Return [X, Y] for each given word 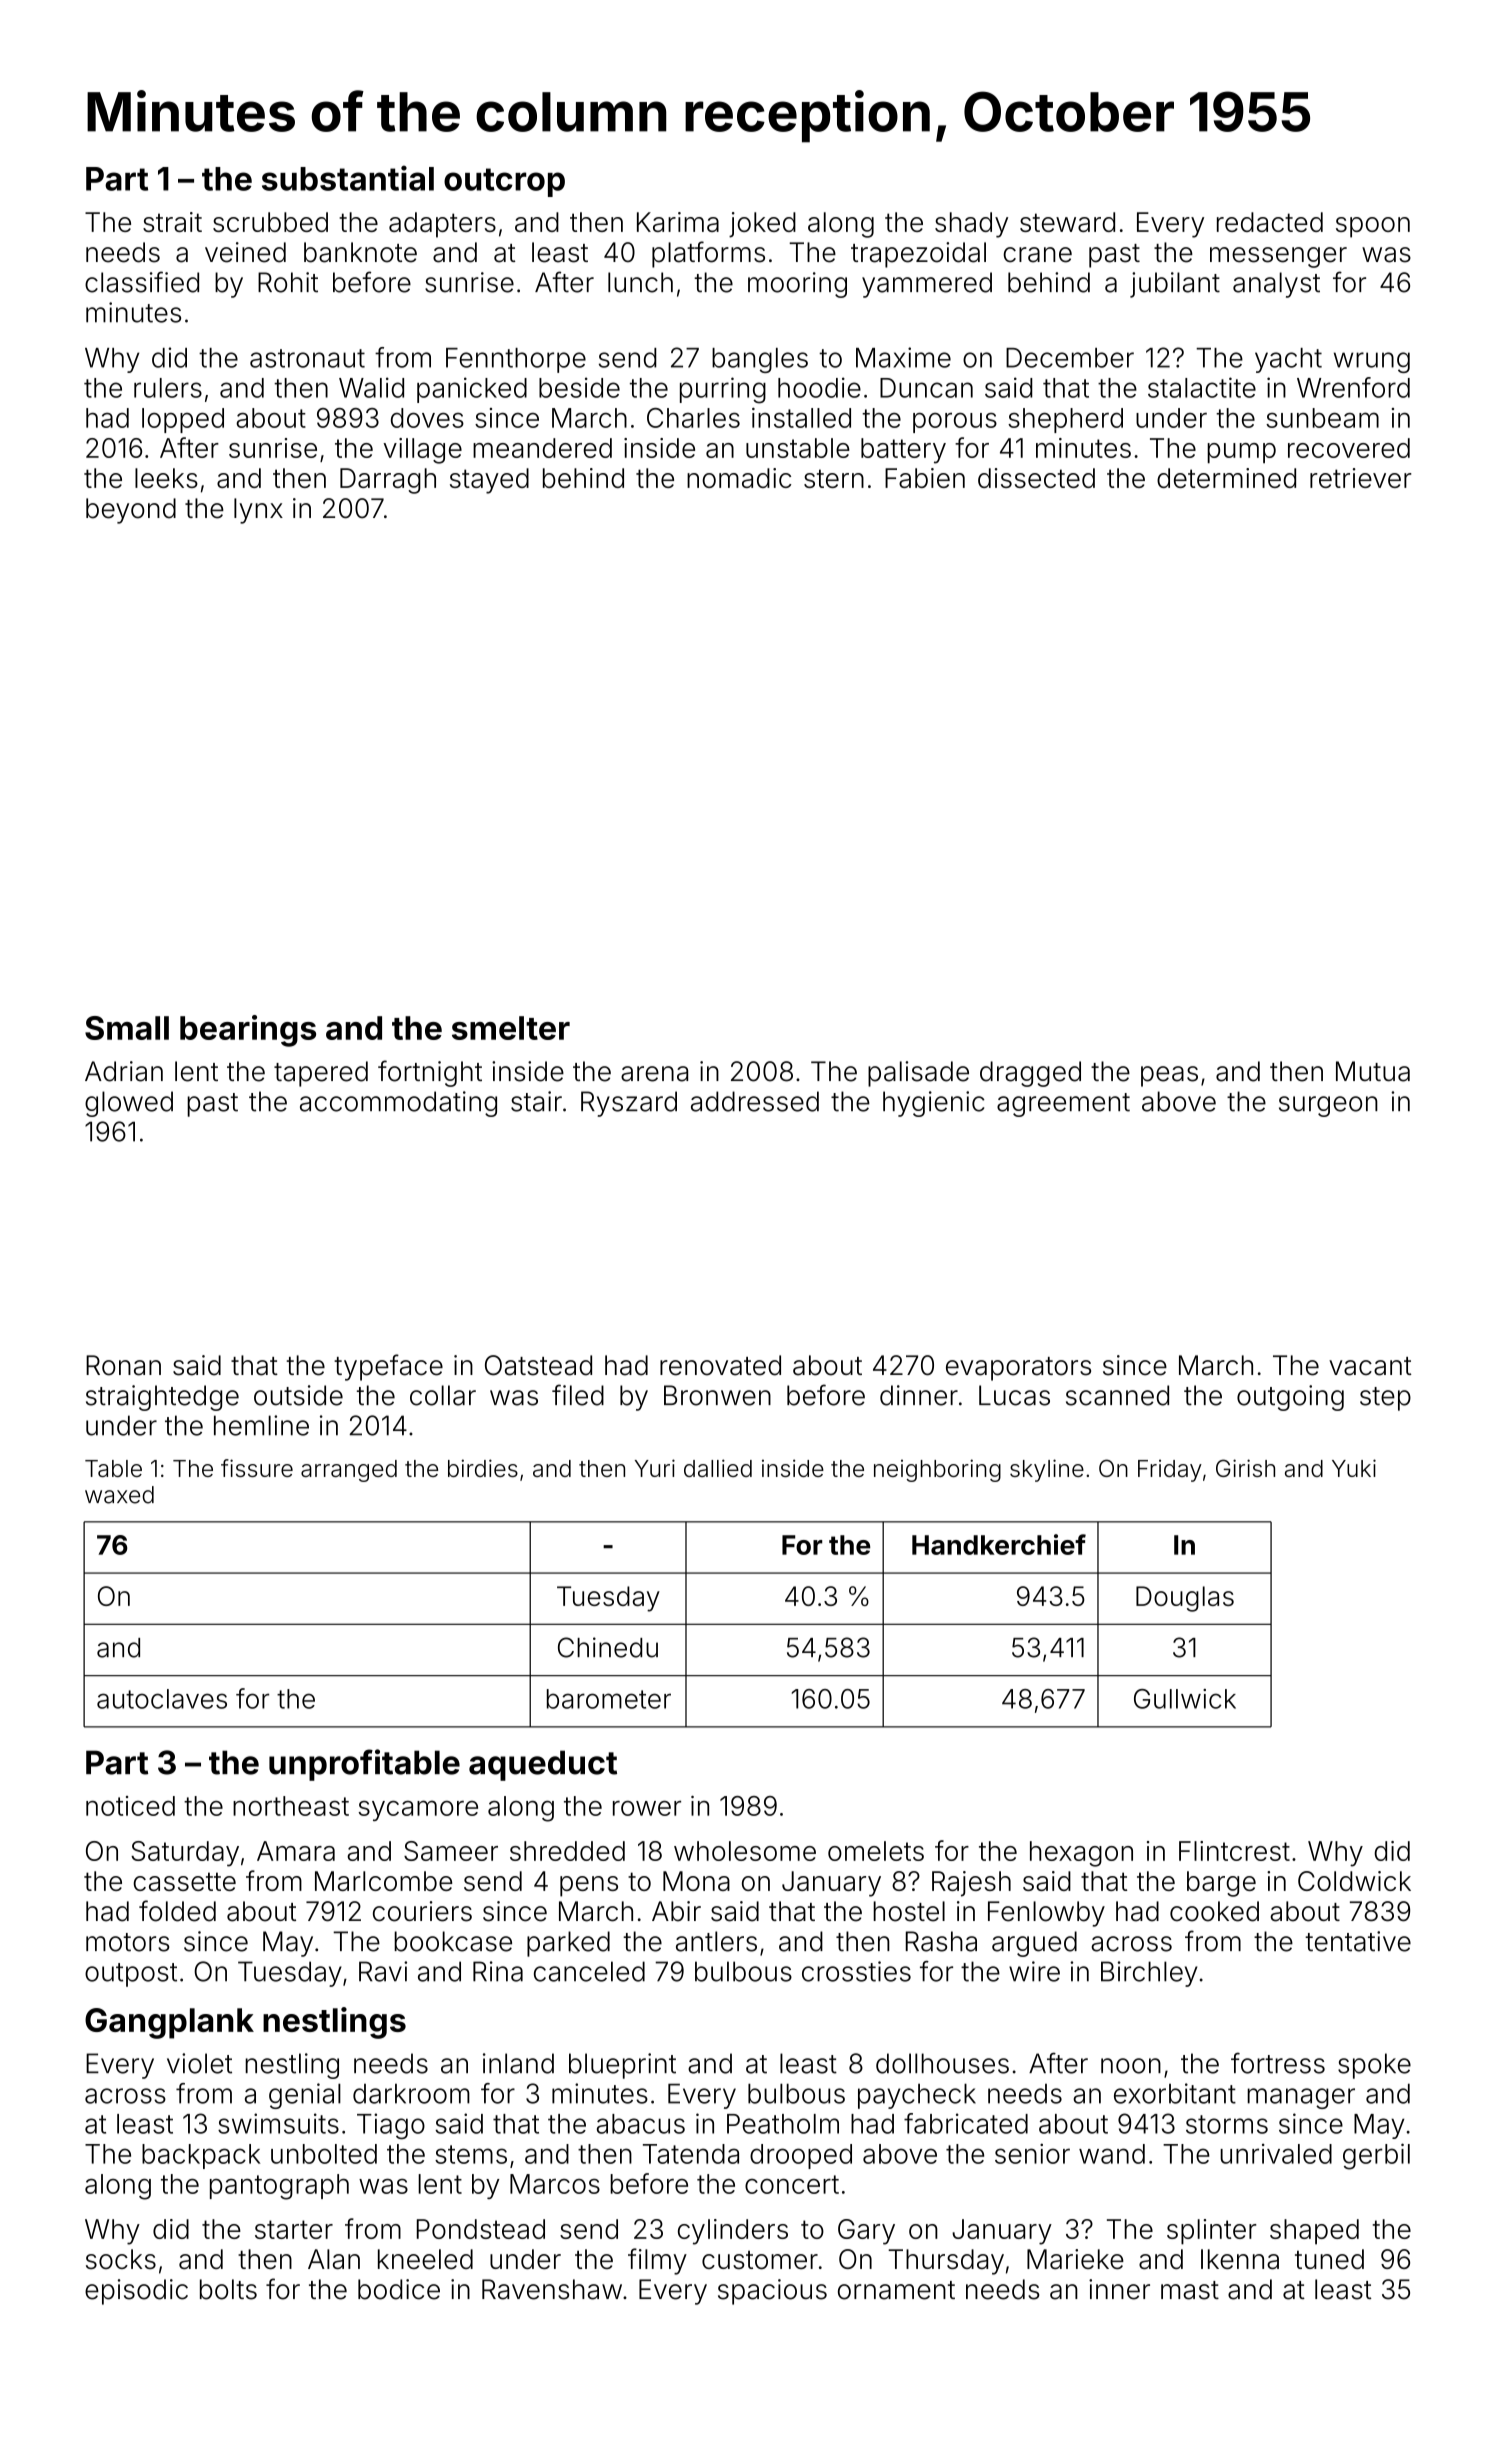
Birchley [1149, 1974]
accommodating [398, 1104]
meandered [542, 448]
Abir [676, 1911]
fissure [257, 1468]
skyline [1047, 1470]
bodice [399, 2289]
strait [172, 222]
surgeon [1328, 1106]
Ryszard [629, 1104]
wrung [1372, 362]
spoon [1373, 227]
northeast [291, 1806]
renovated [720, 1365]
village [422, 451]
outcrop [504, 182]
